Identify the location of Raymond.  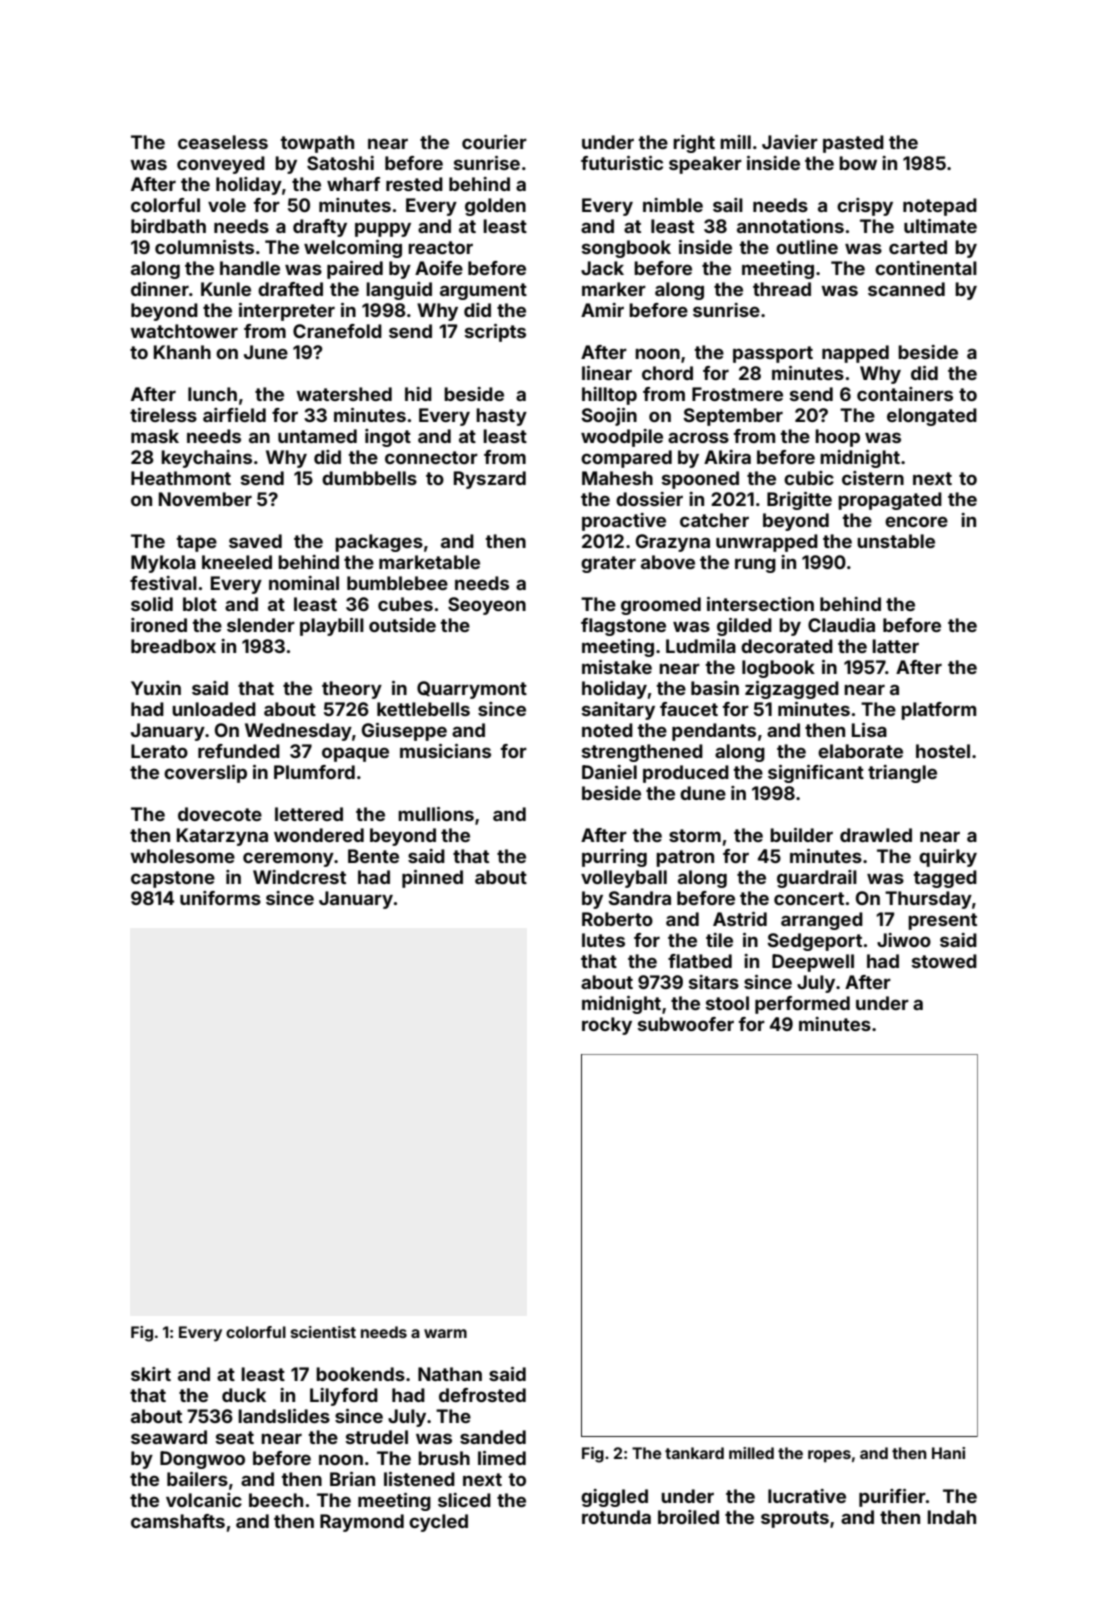
(362, 1523).
